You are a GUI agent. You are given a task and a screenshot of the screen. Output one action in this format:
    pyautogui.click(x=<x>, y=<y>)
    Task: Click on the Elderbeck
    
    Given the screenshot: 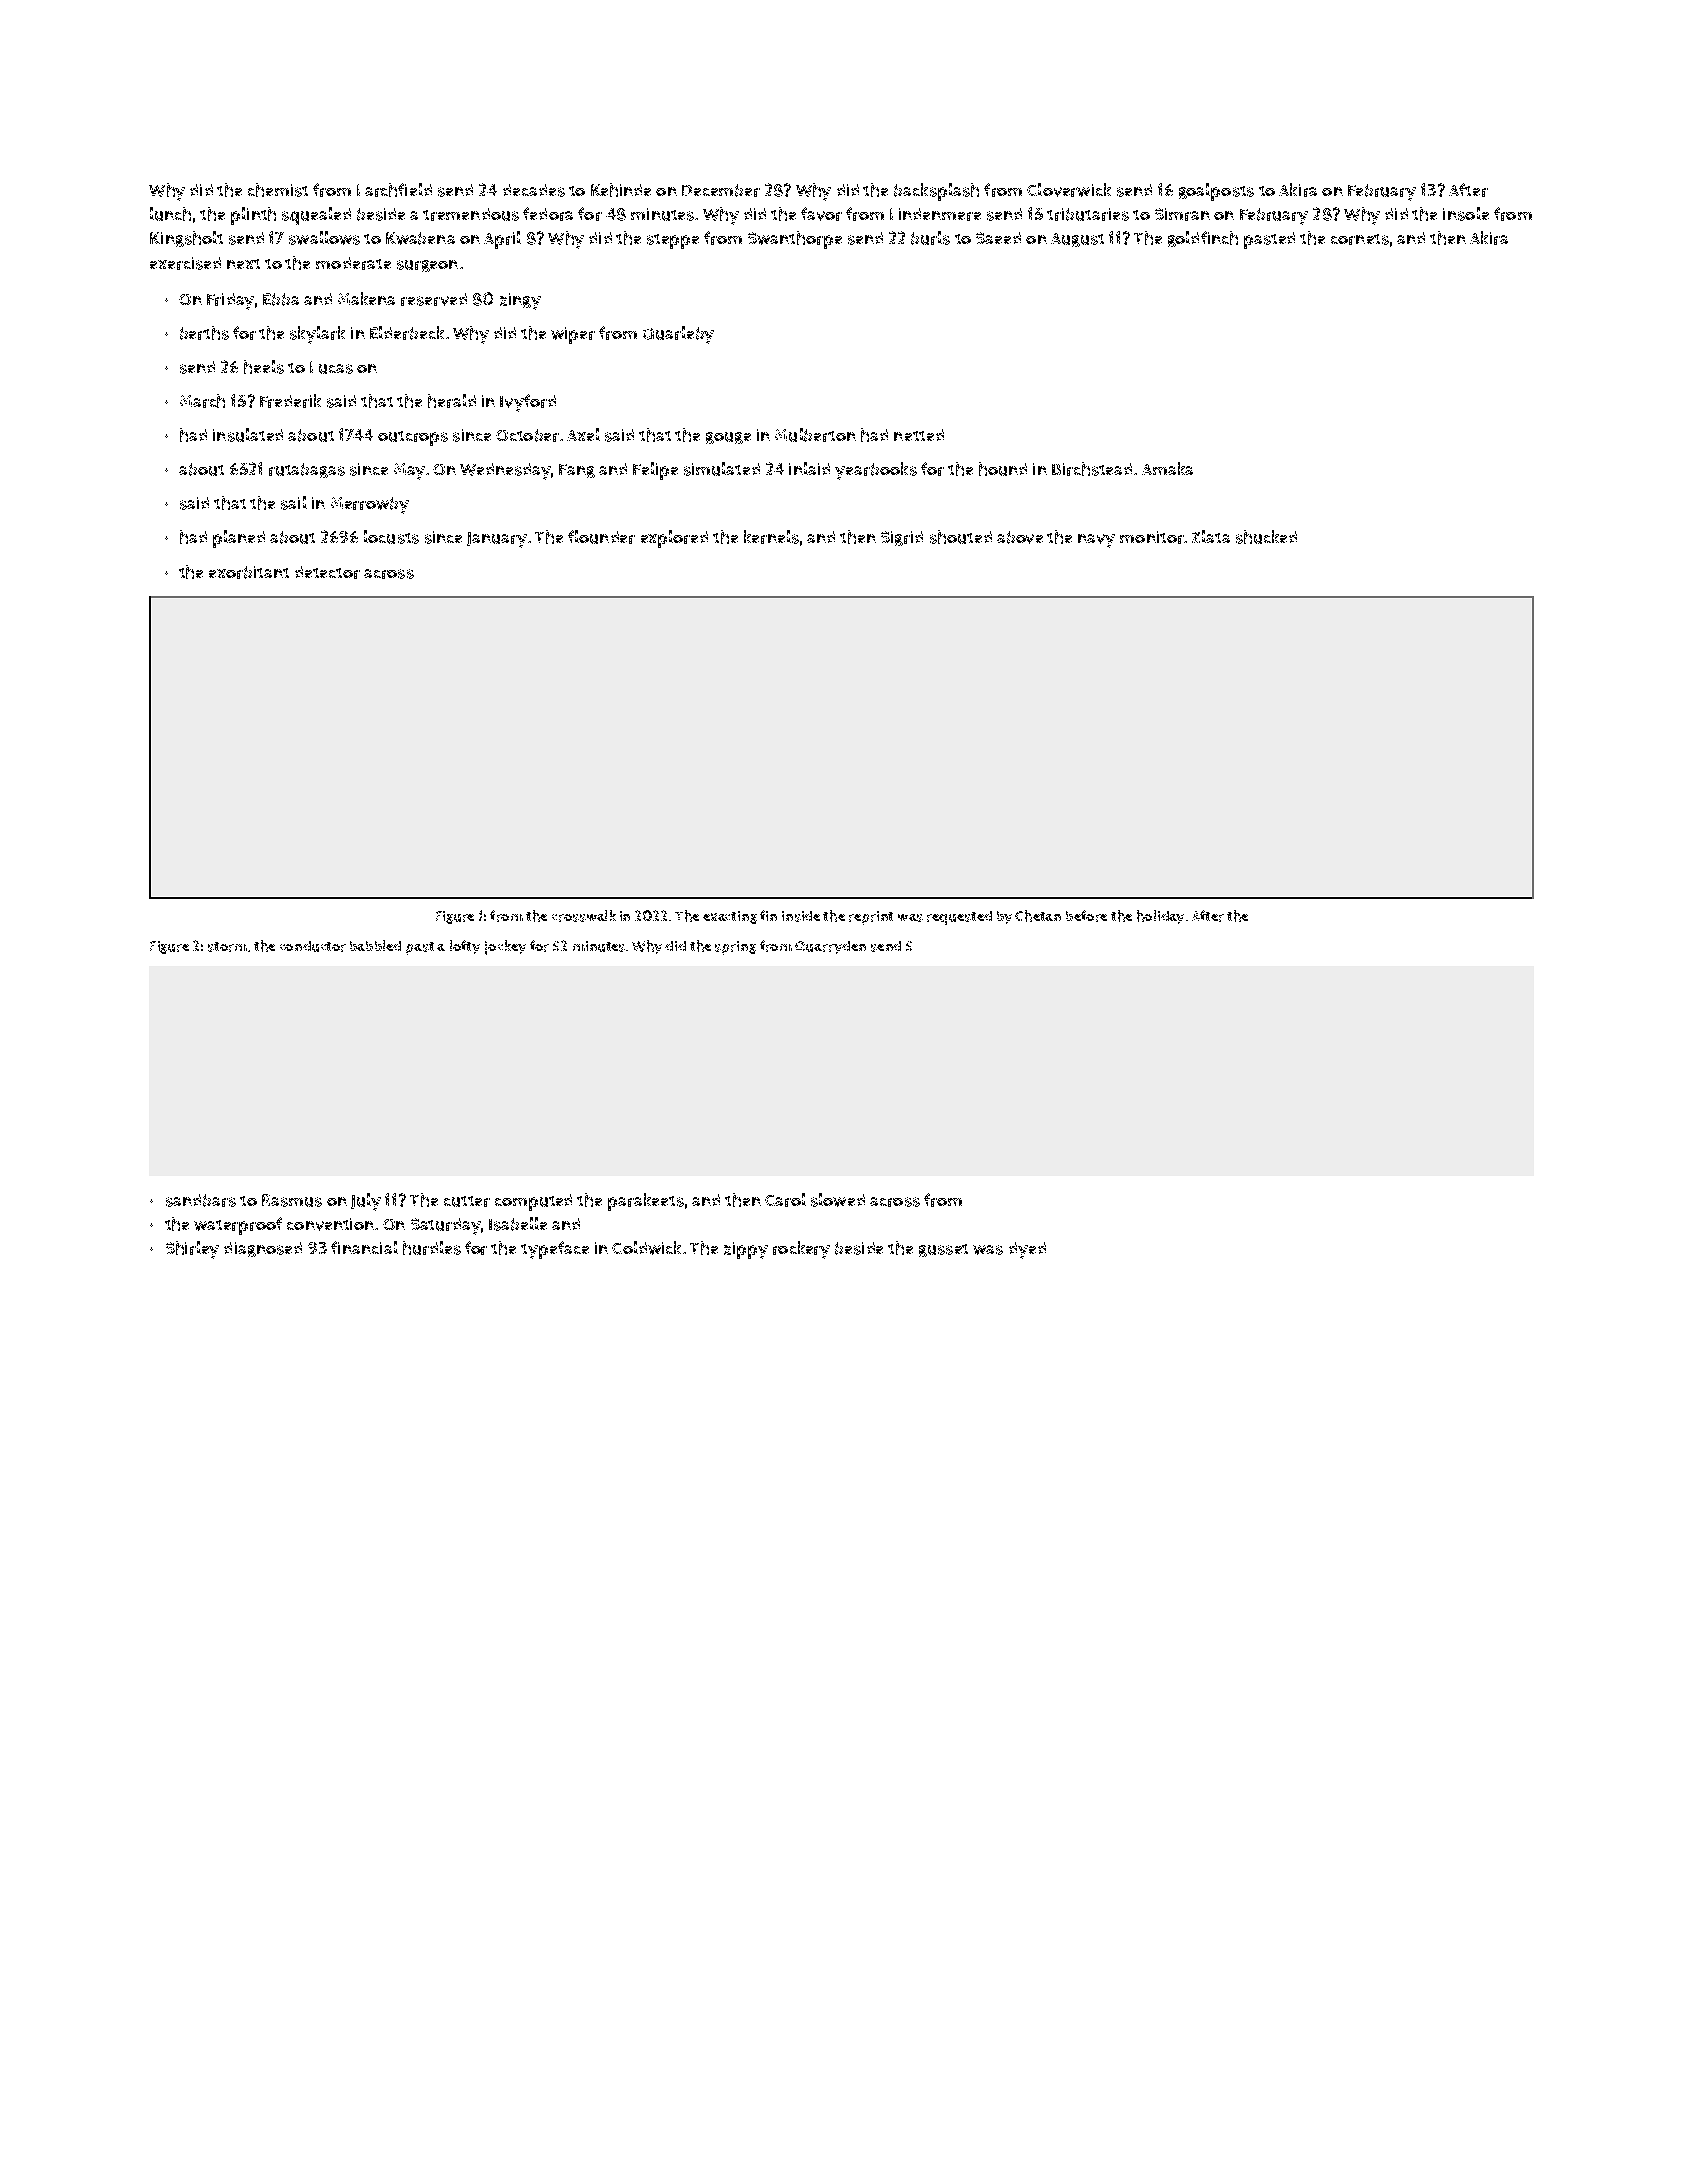 What is the action you would take?
    pyautogui.click(x=407, y=333)
